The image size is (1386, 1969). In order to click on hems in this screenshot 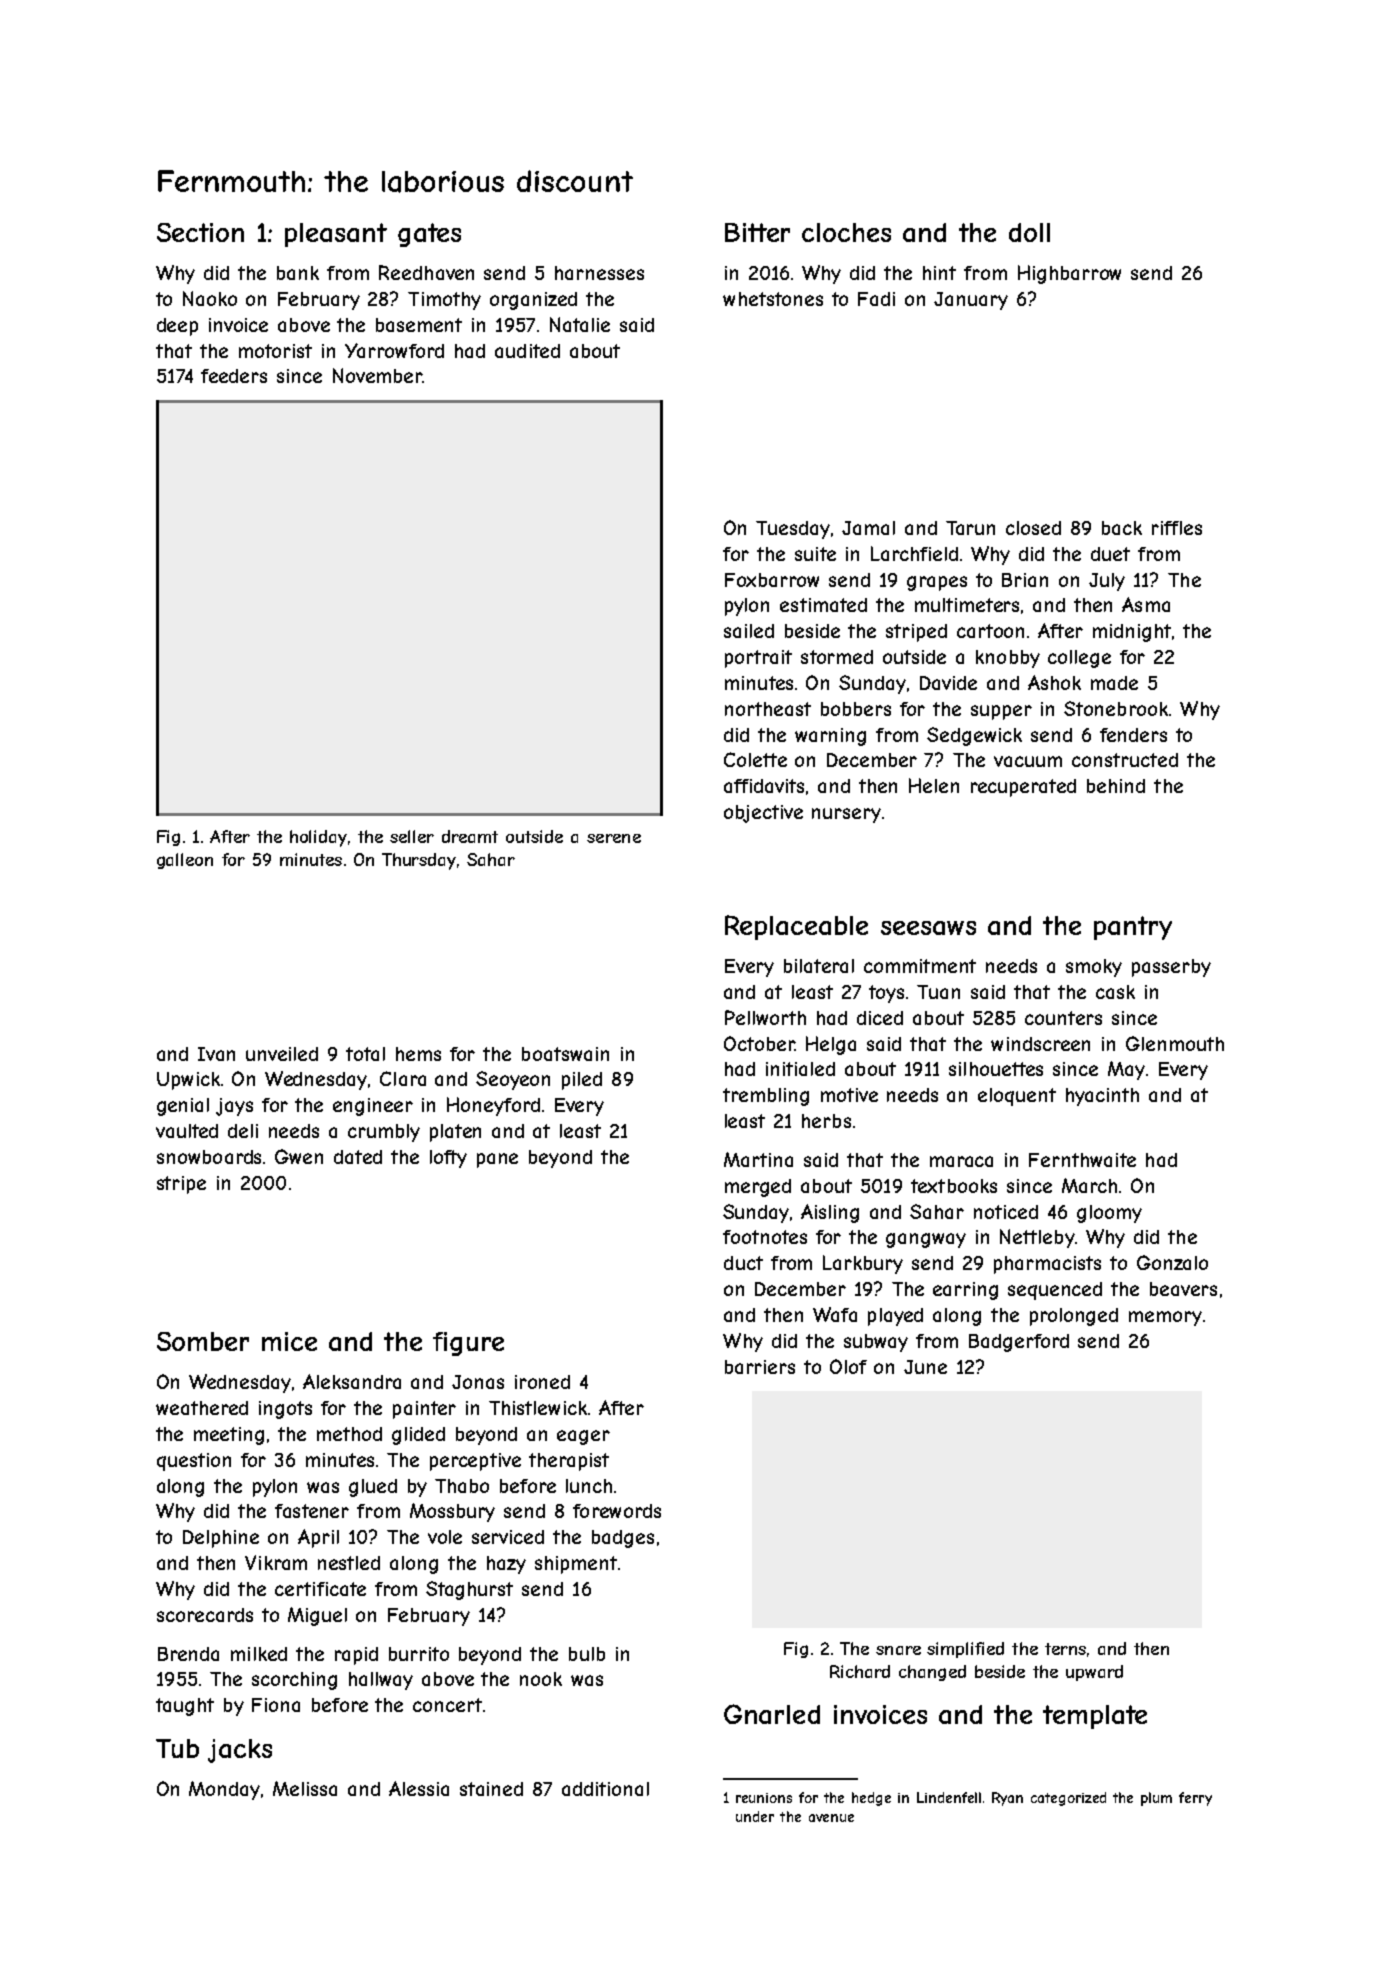, I will do `click(418, 1054)`.
